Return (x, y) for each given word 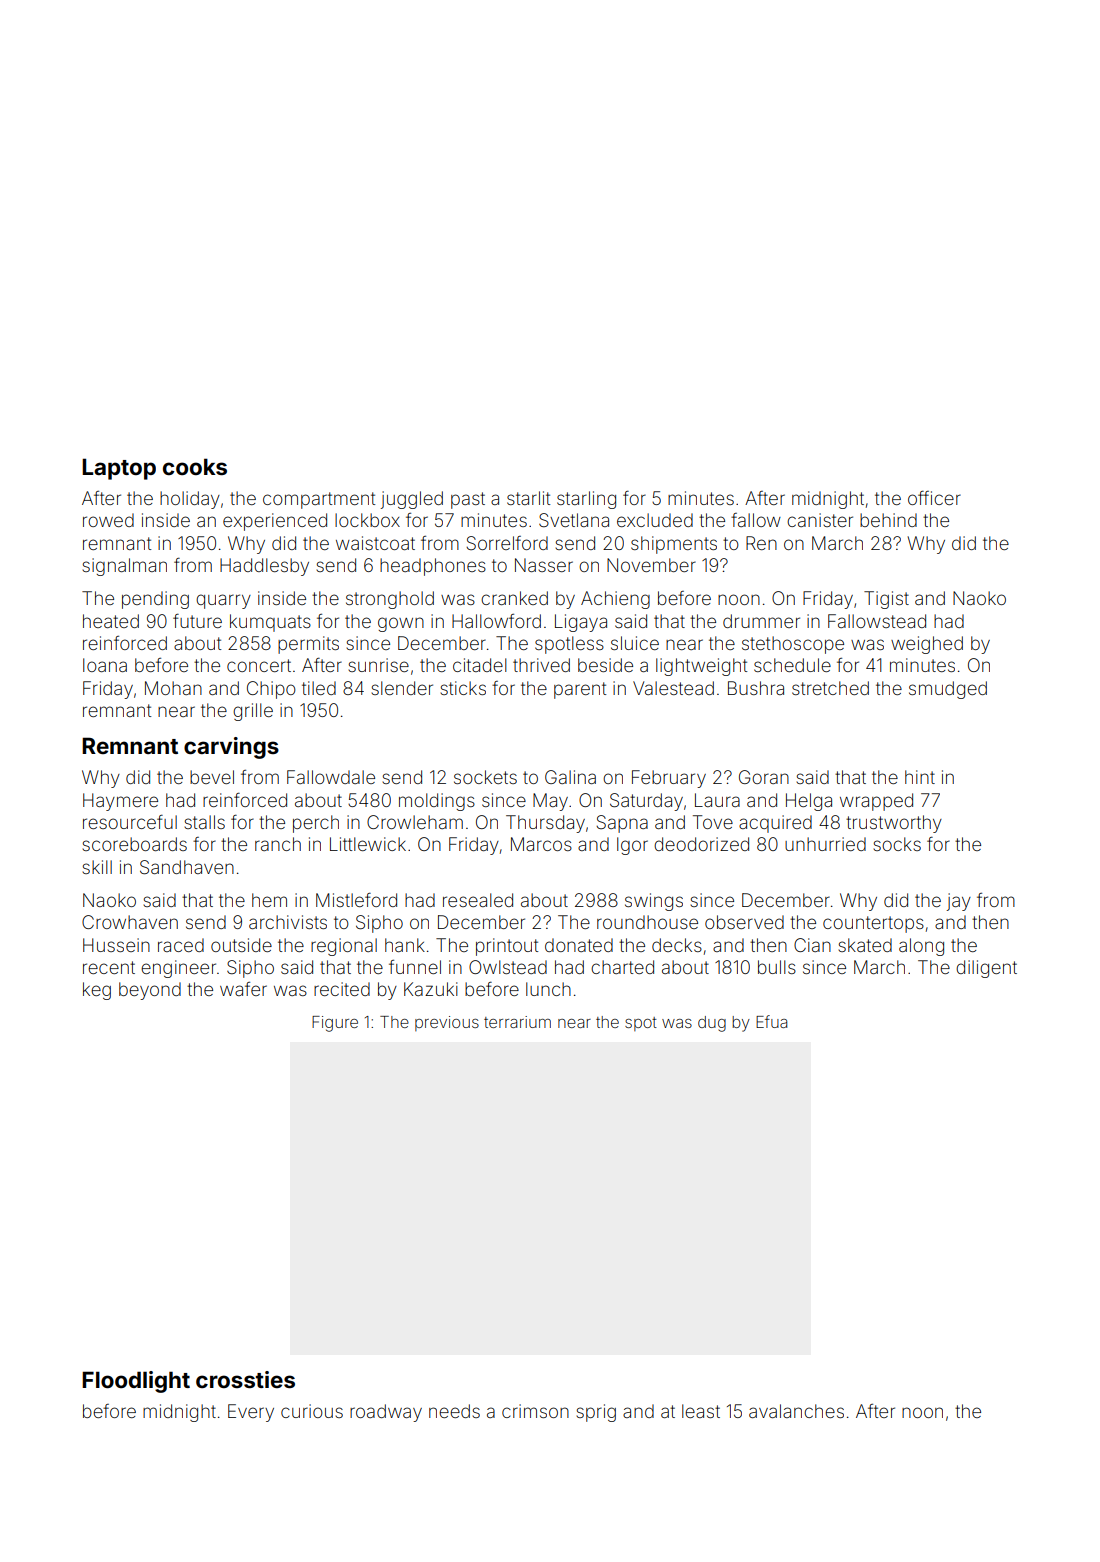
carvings (231, 748)
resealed (478, 900)
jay (959, 902)
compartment (319, 500)
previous (447, 1023)
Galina (570, 777)
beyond (150, 991)
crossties (245, 1379)
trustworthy (894, 824)
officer (934, 498)
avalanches (796, 1411)
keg (97, 991)
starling (586, 500)
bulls (777, 967)
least (701, 1411)
